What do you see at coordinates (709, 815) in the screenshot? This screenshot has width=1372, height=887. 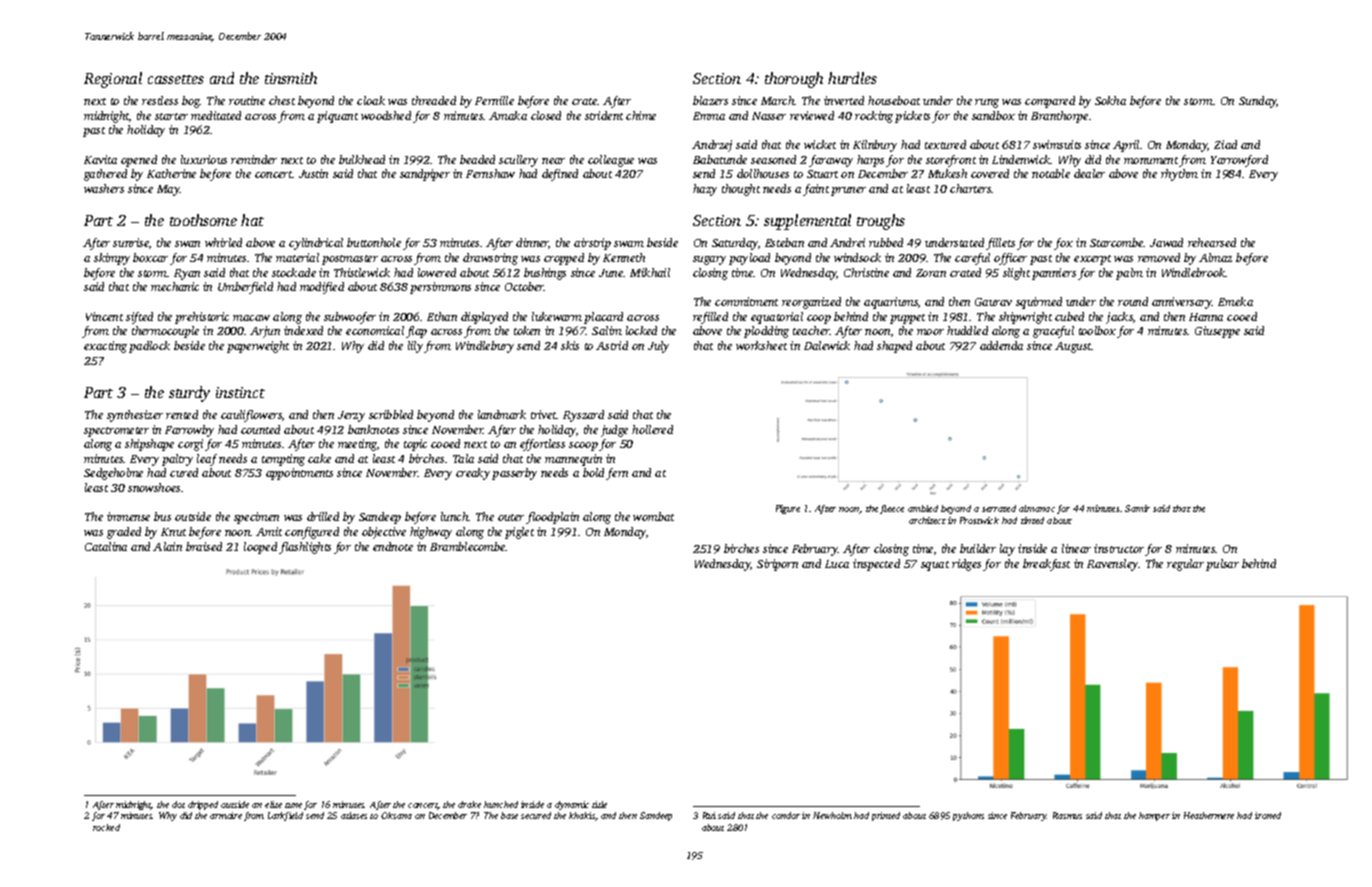 I see `Rui` at bounding box center [709, 815].
